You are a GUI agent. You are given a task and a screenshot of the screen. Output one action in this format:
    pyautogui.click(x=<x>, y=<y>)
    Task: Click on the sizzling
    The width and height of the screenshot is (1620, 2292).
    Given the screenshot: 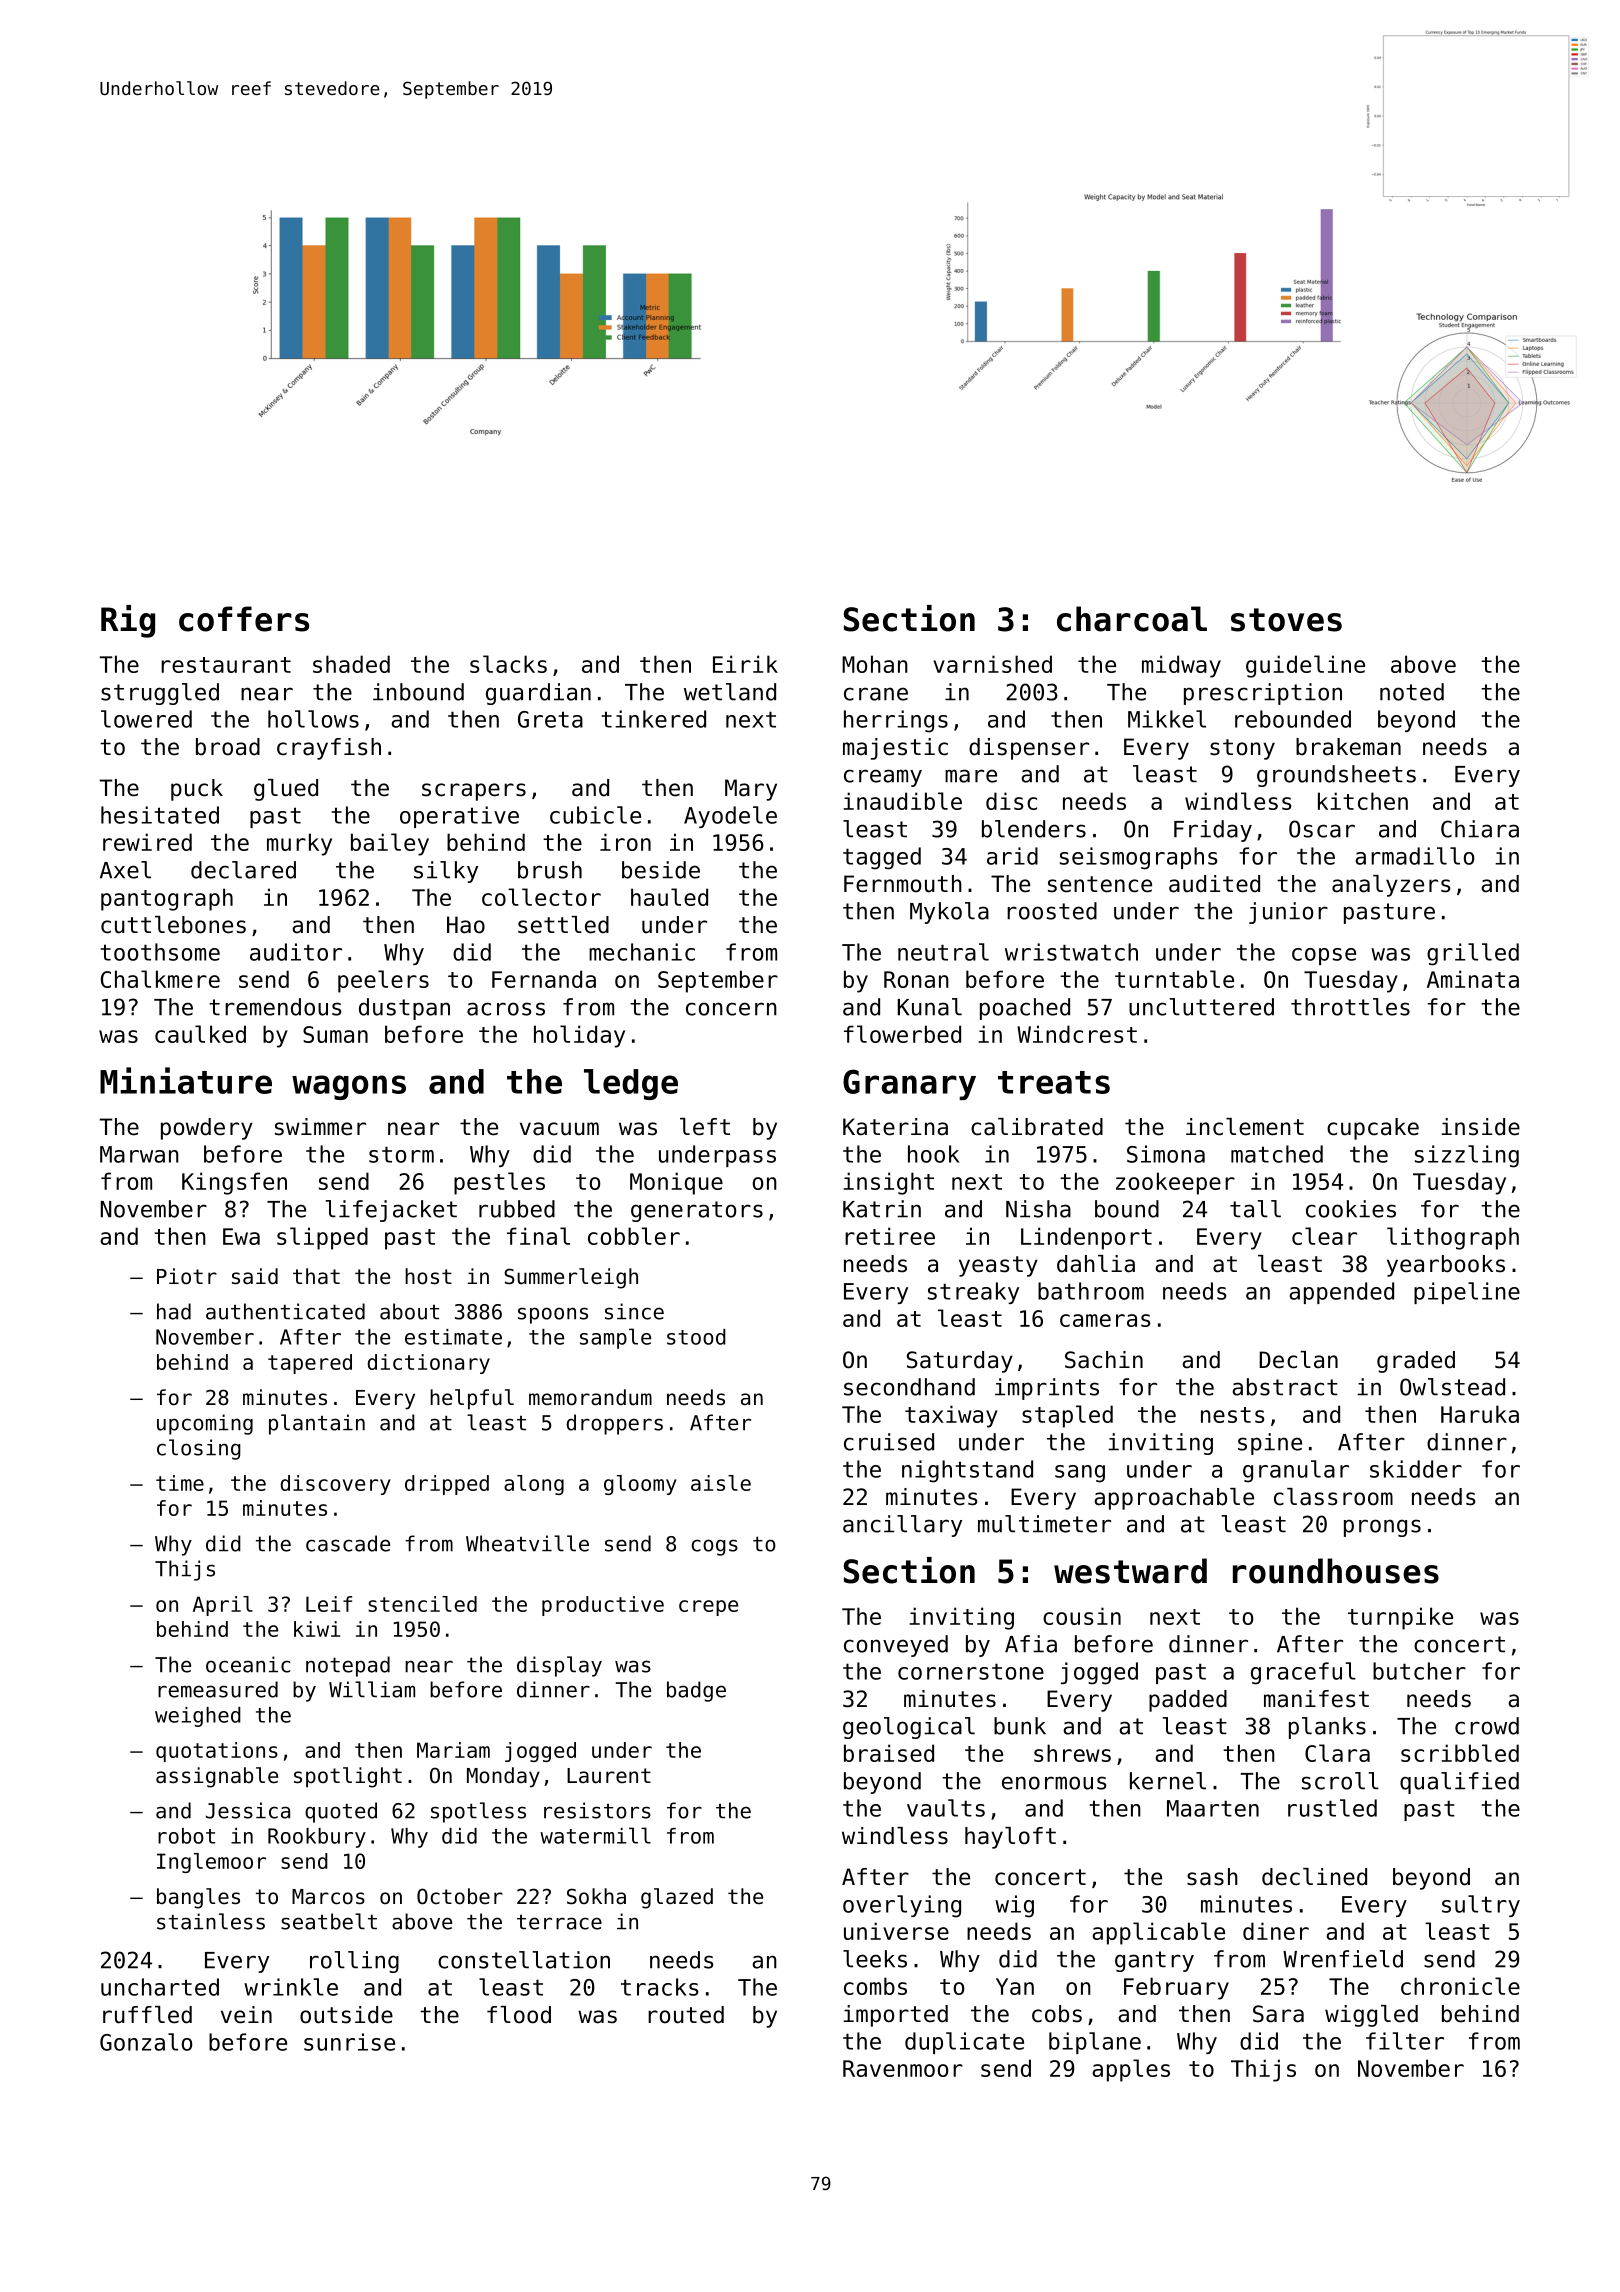 What is the action you would take?
    pyautogui.click(x=1467, y=1156)
